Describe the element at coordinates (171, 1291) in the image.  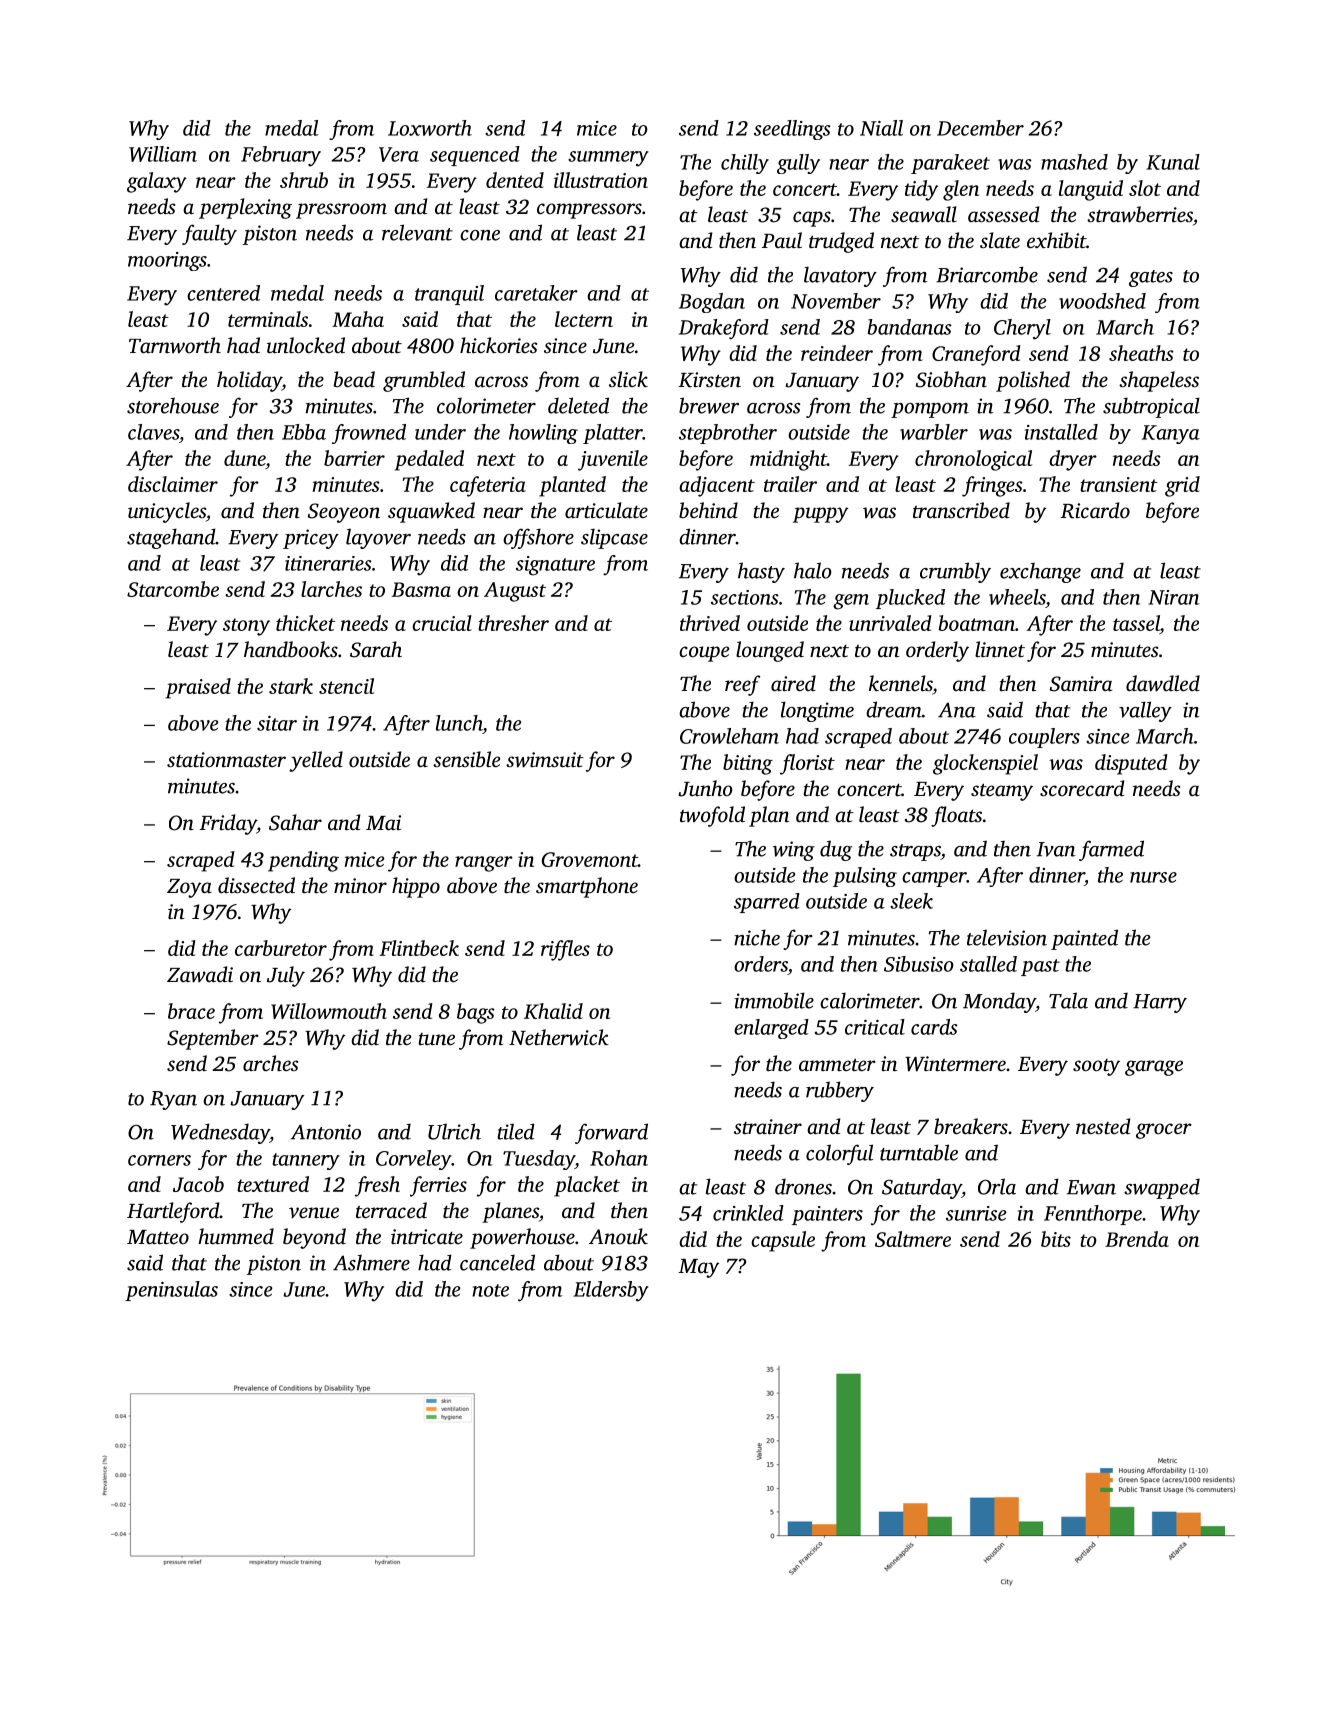
I see `peninsulas` at that location.
